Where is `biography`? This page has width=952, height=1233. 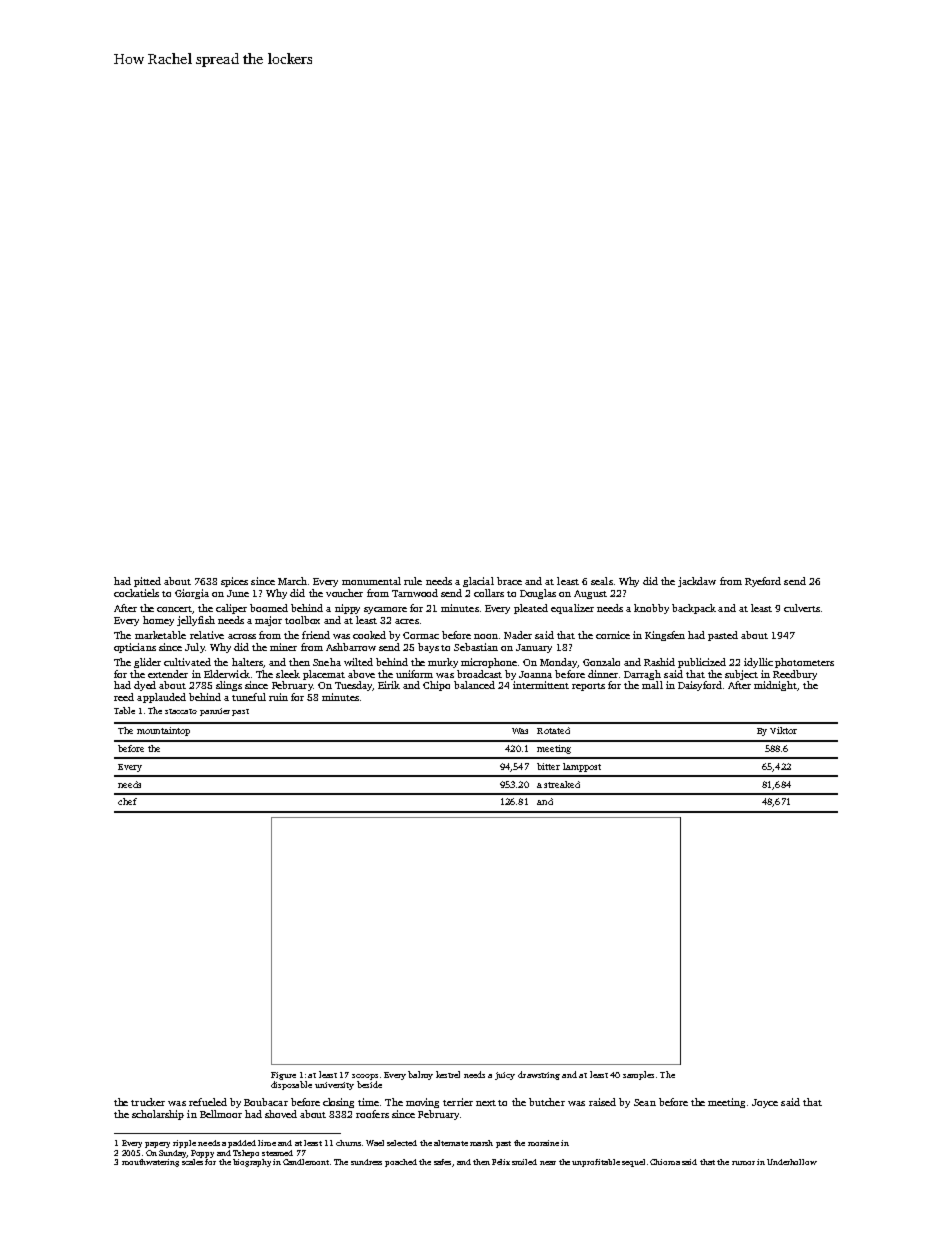 biography is located at coordinates (252, 1163).
